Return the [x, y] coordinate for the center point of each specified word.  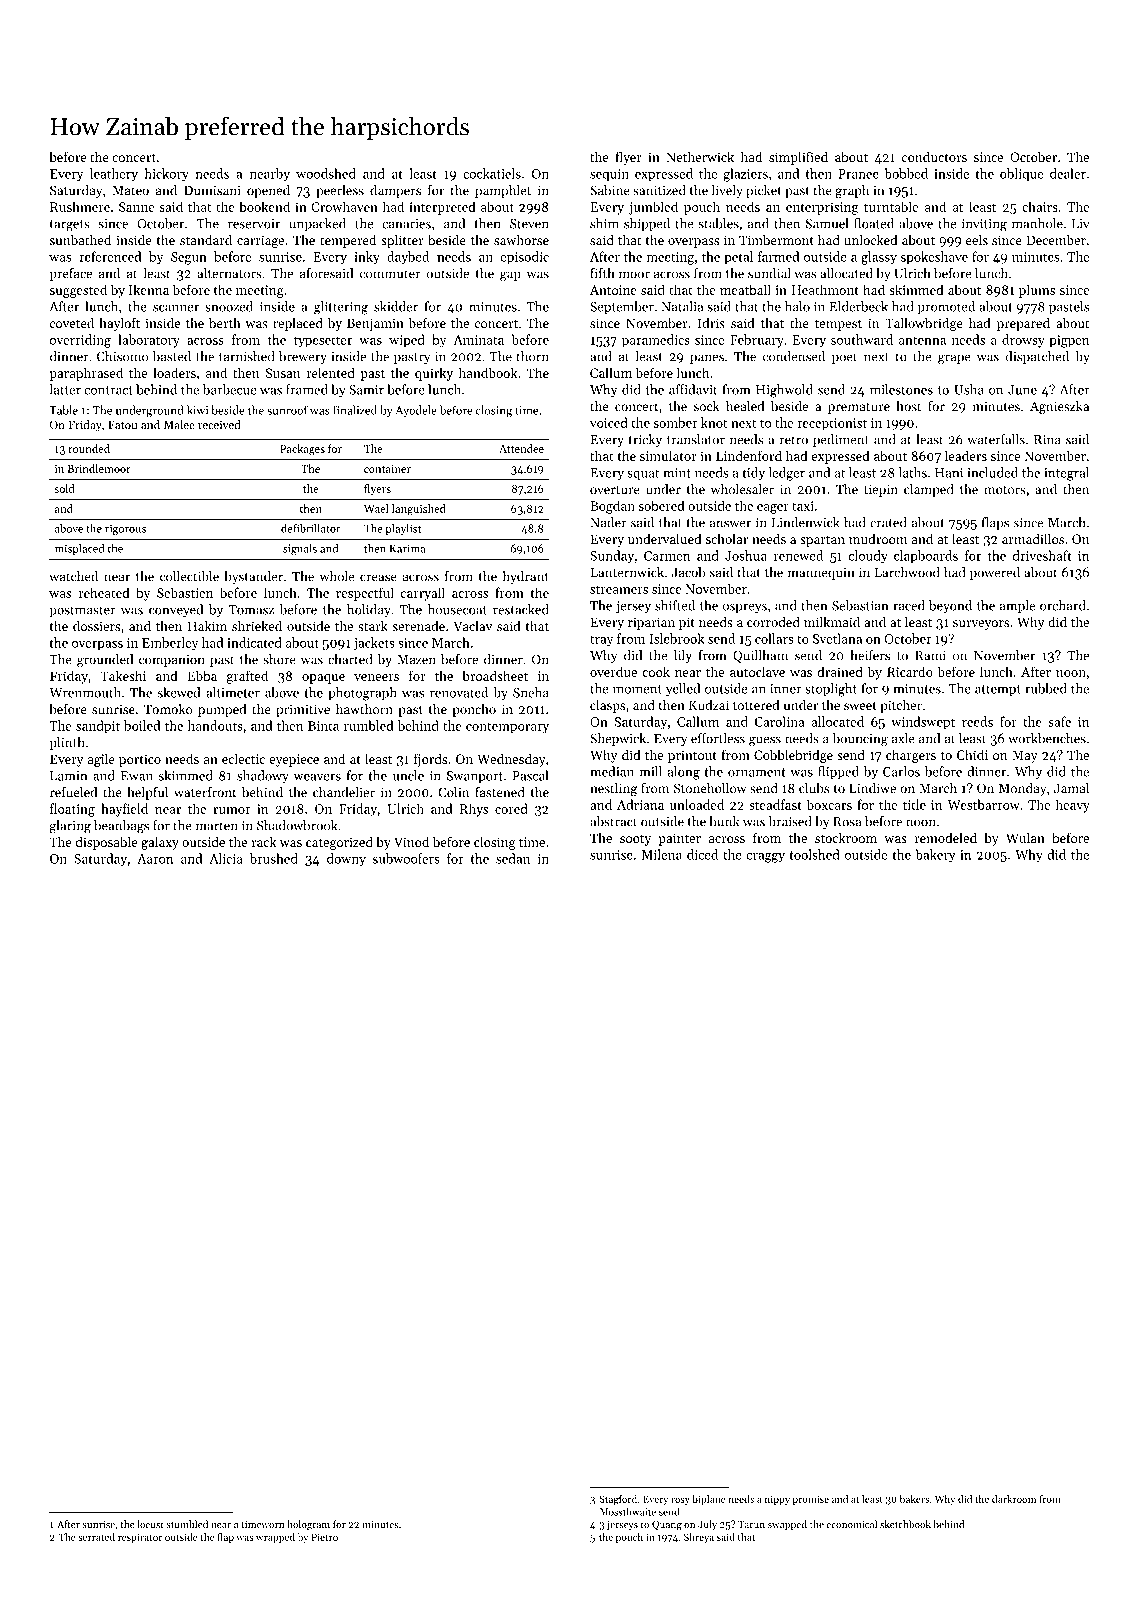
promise [811, 1500]
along [684, 773]
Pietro [325, 1537]
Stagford [618, 1500]
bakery [935, 856]
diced [702, 854]
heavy [1073, 806]
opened [268, 191]
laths [912, 472]
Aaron [155, 859]
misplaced [79, 549]
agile [101, 760]
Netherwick [700, 156]
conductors [934, 156]
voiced [609, 422]
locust [150, 1524]
